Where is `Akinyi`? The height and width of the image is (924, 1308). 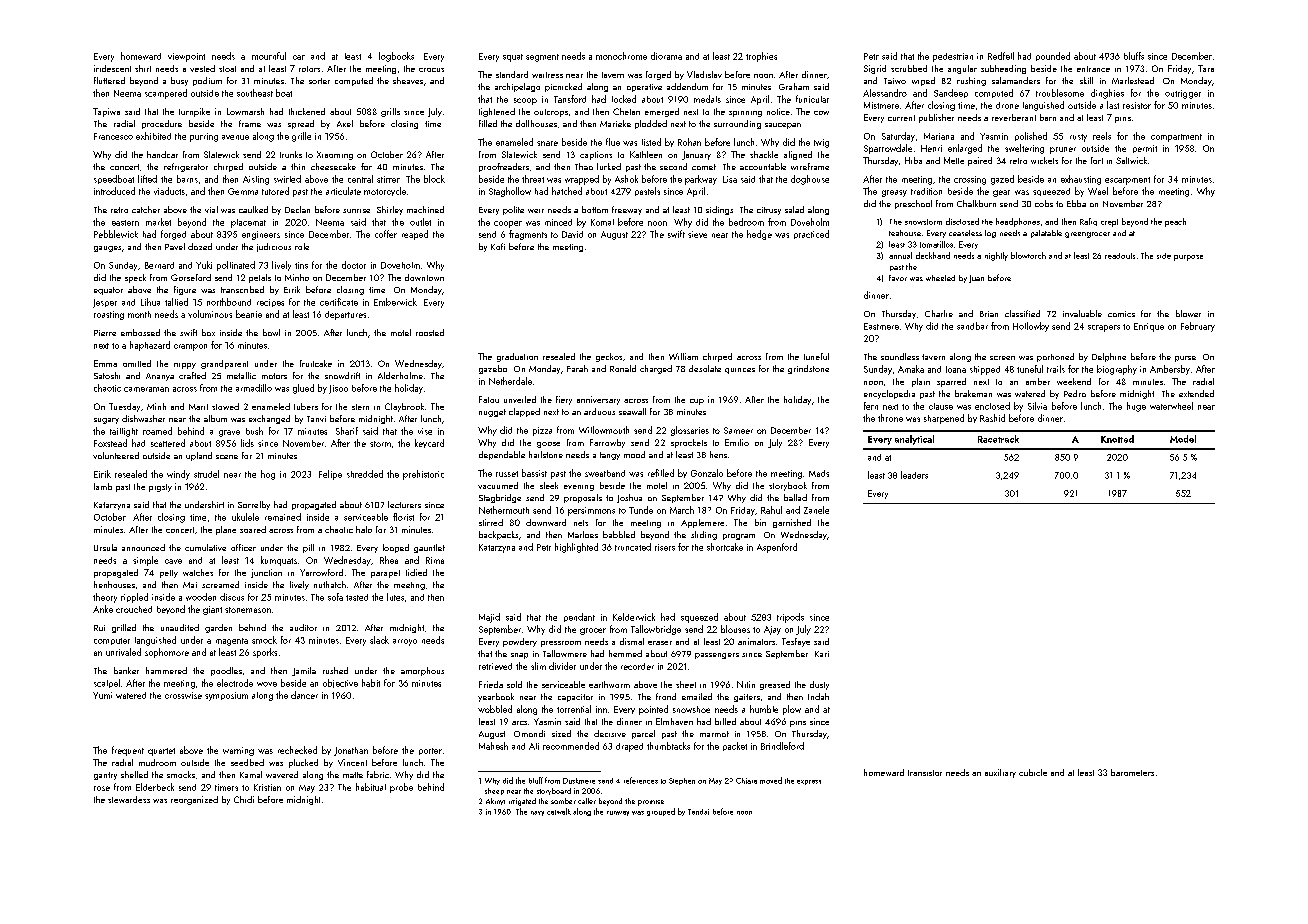 Akinyi is located at coordinates (495, 801).
